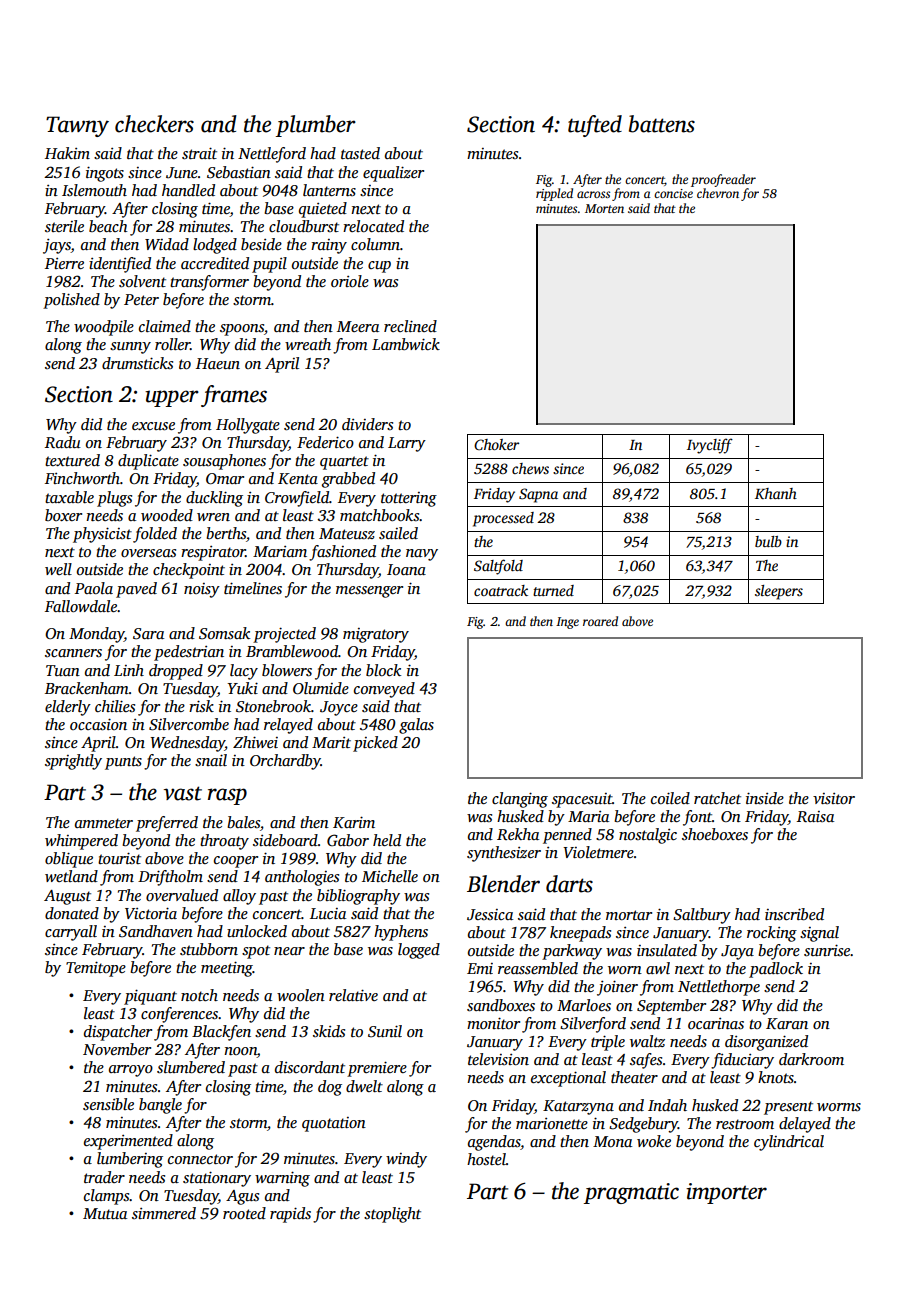 The width and height of the screenshot is (908, 1316). Describe the element at coordinates (595, 126) in the screenshot. I see `tufted` at that location.
